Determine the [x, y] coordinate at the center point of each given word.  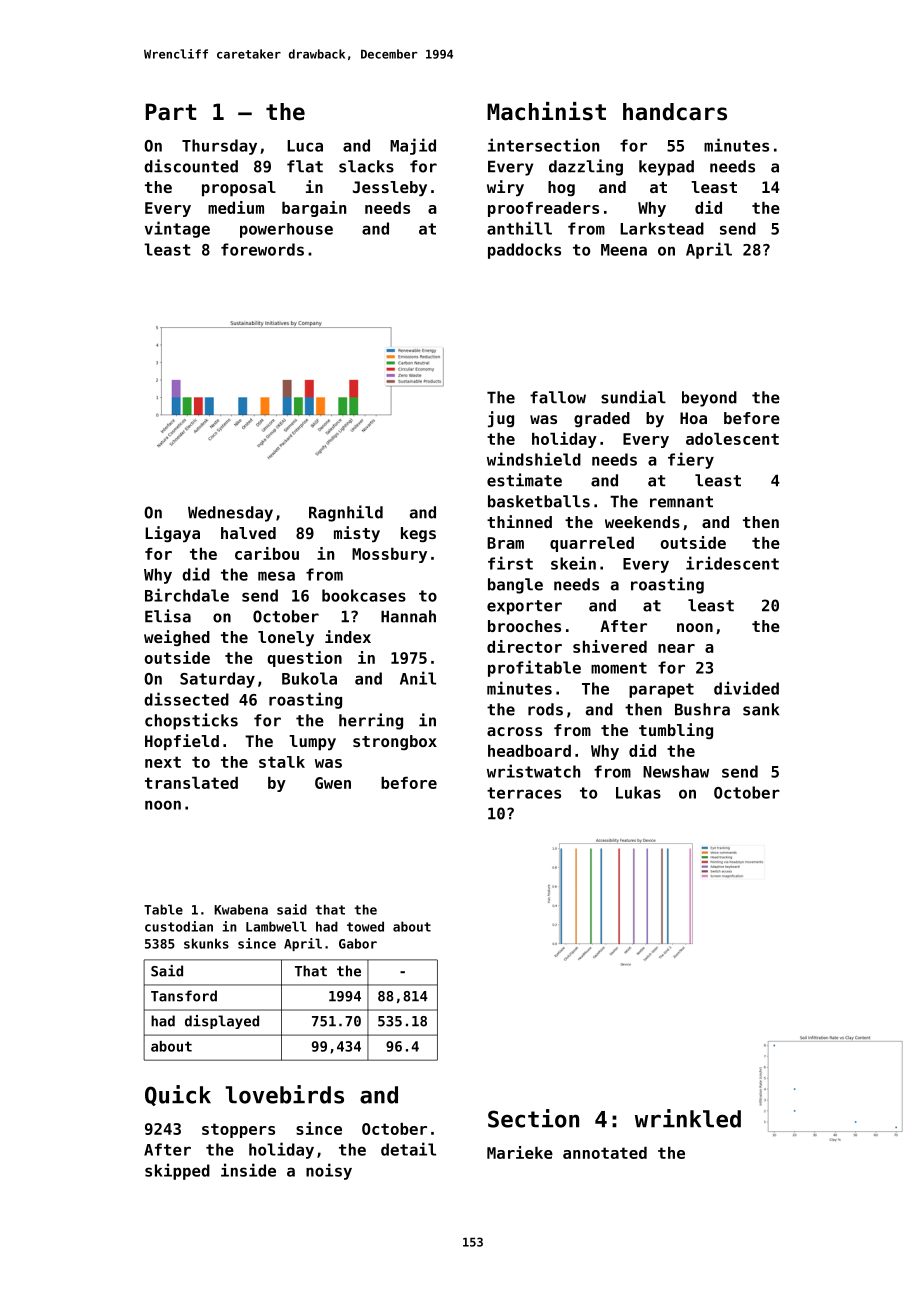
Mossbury [389, 555]
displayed [222, 1022]
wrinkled [688, 1118]
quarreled [592, 544]
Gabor [358, 943]
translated [191, 783]
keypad [666, 168]
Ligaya [172, 534]
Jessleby [390, 189]
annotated [605, 1153]
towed [365, 926]
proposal [239, 189]
